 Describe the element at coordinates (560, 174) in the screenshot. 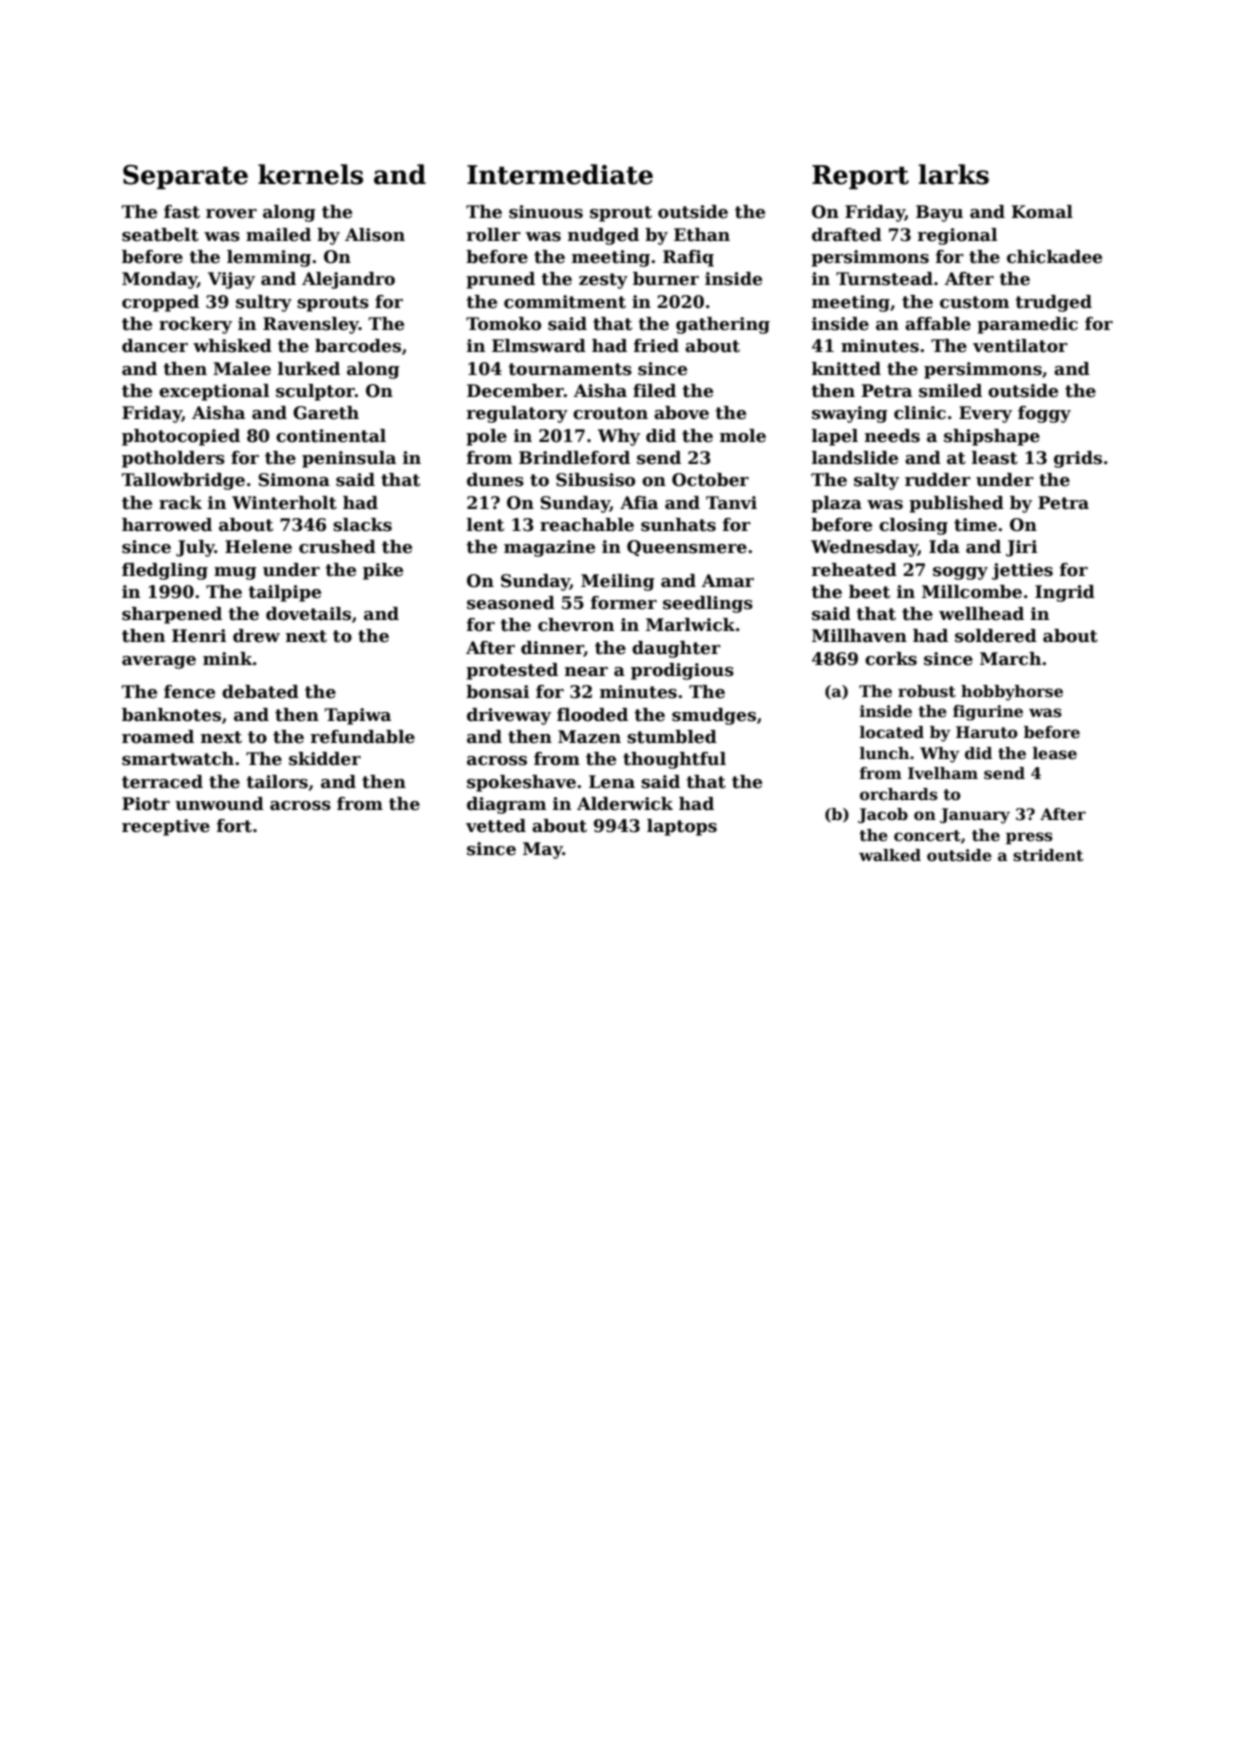

I see `Intermediate` at that location.
